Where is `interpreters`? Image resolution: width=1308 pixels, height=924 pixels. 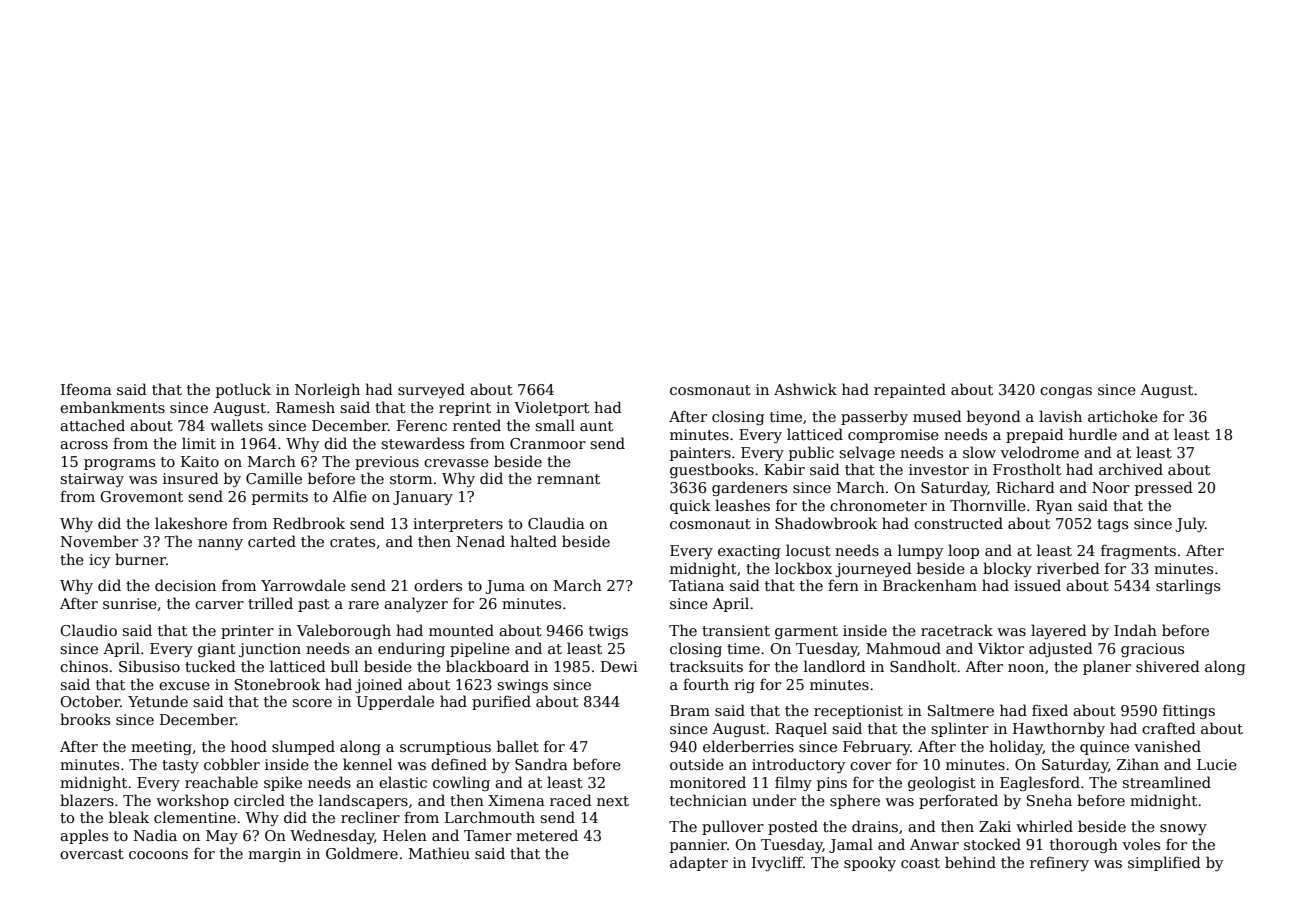 interpreters is located at coordinates (458, 525).
